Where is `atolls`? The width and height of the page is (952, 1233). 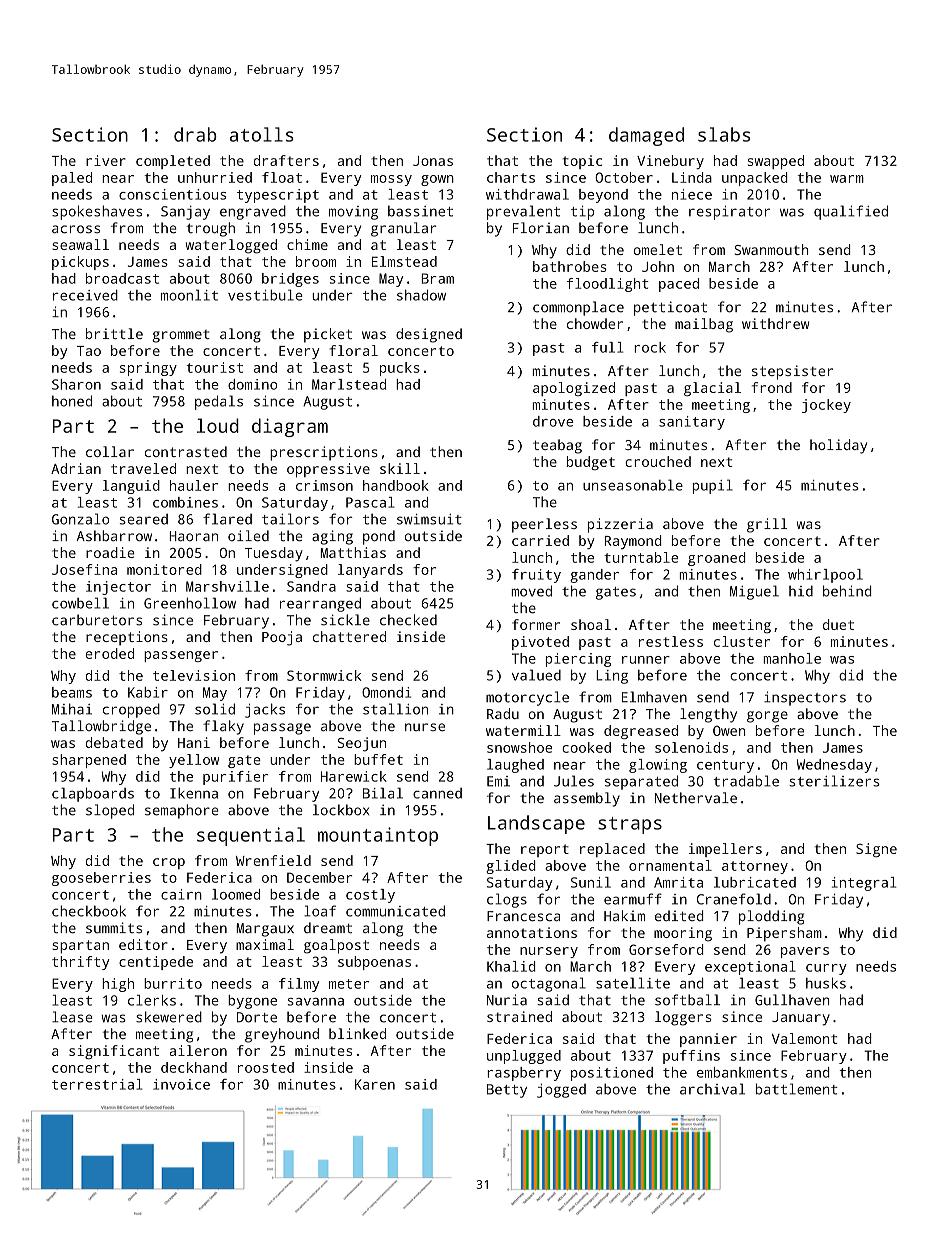
atolls is located at coordinates (262, 134).
